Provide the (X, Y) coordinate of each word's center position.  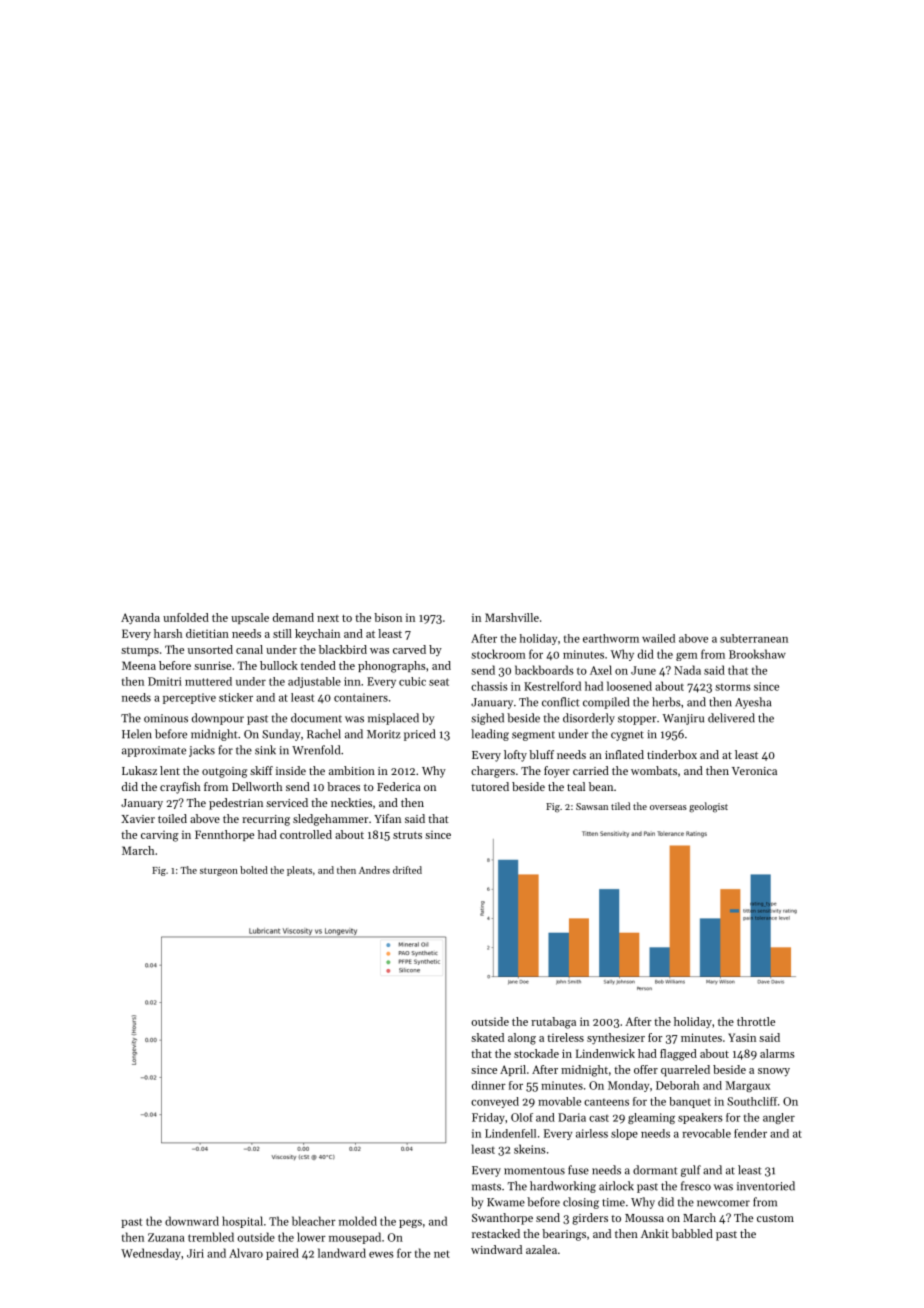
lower (311, 1237)
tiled (620, 806)
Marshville (512, 617)
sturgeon (219, 872)
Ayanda (140, 619)
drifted (407, 870)
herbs (666, 702)
